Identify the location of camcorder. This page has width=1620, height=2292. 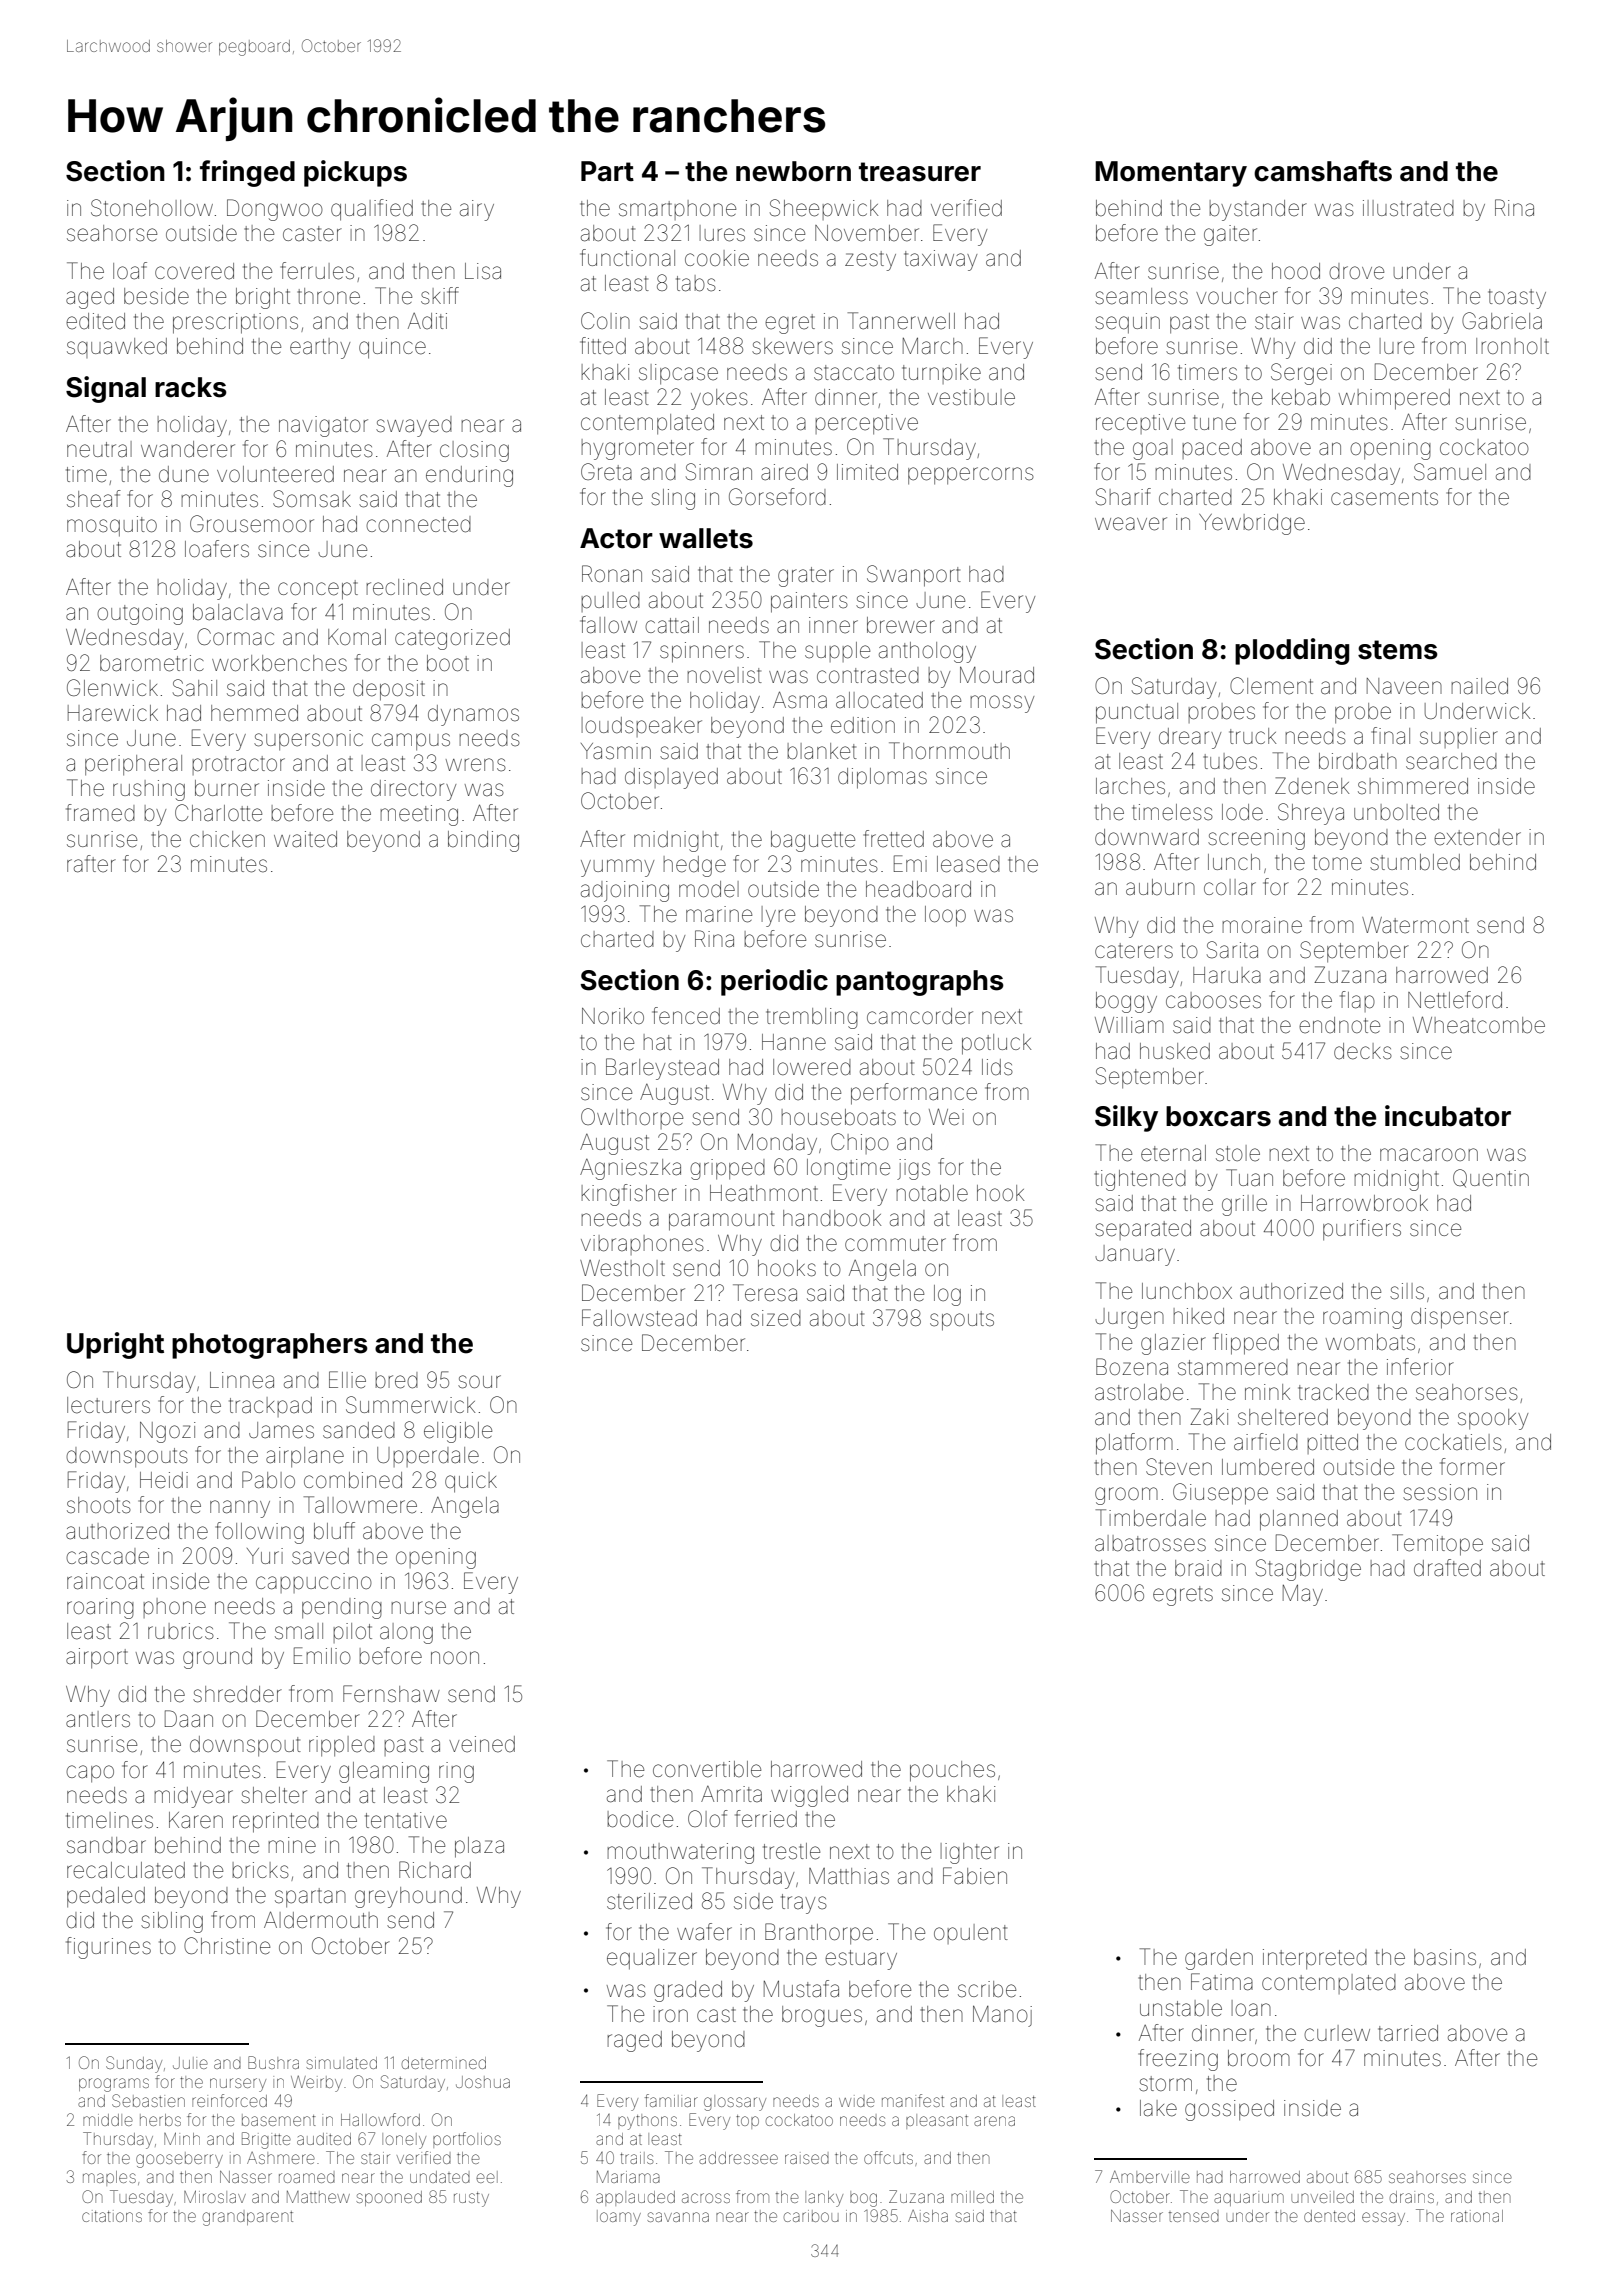
(920, 1016).
